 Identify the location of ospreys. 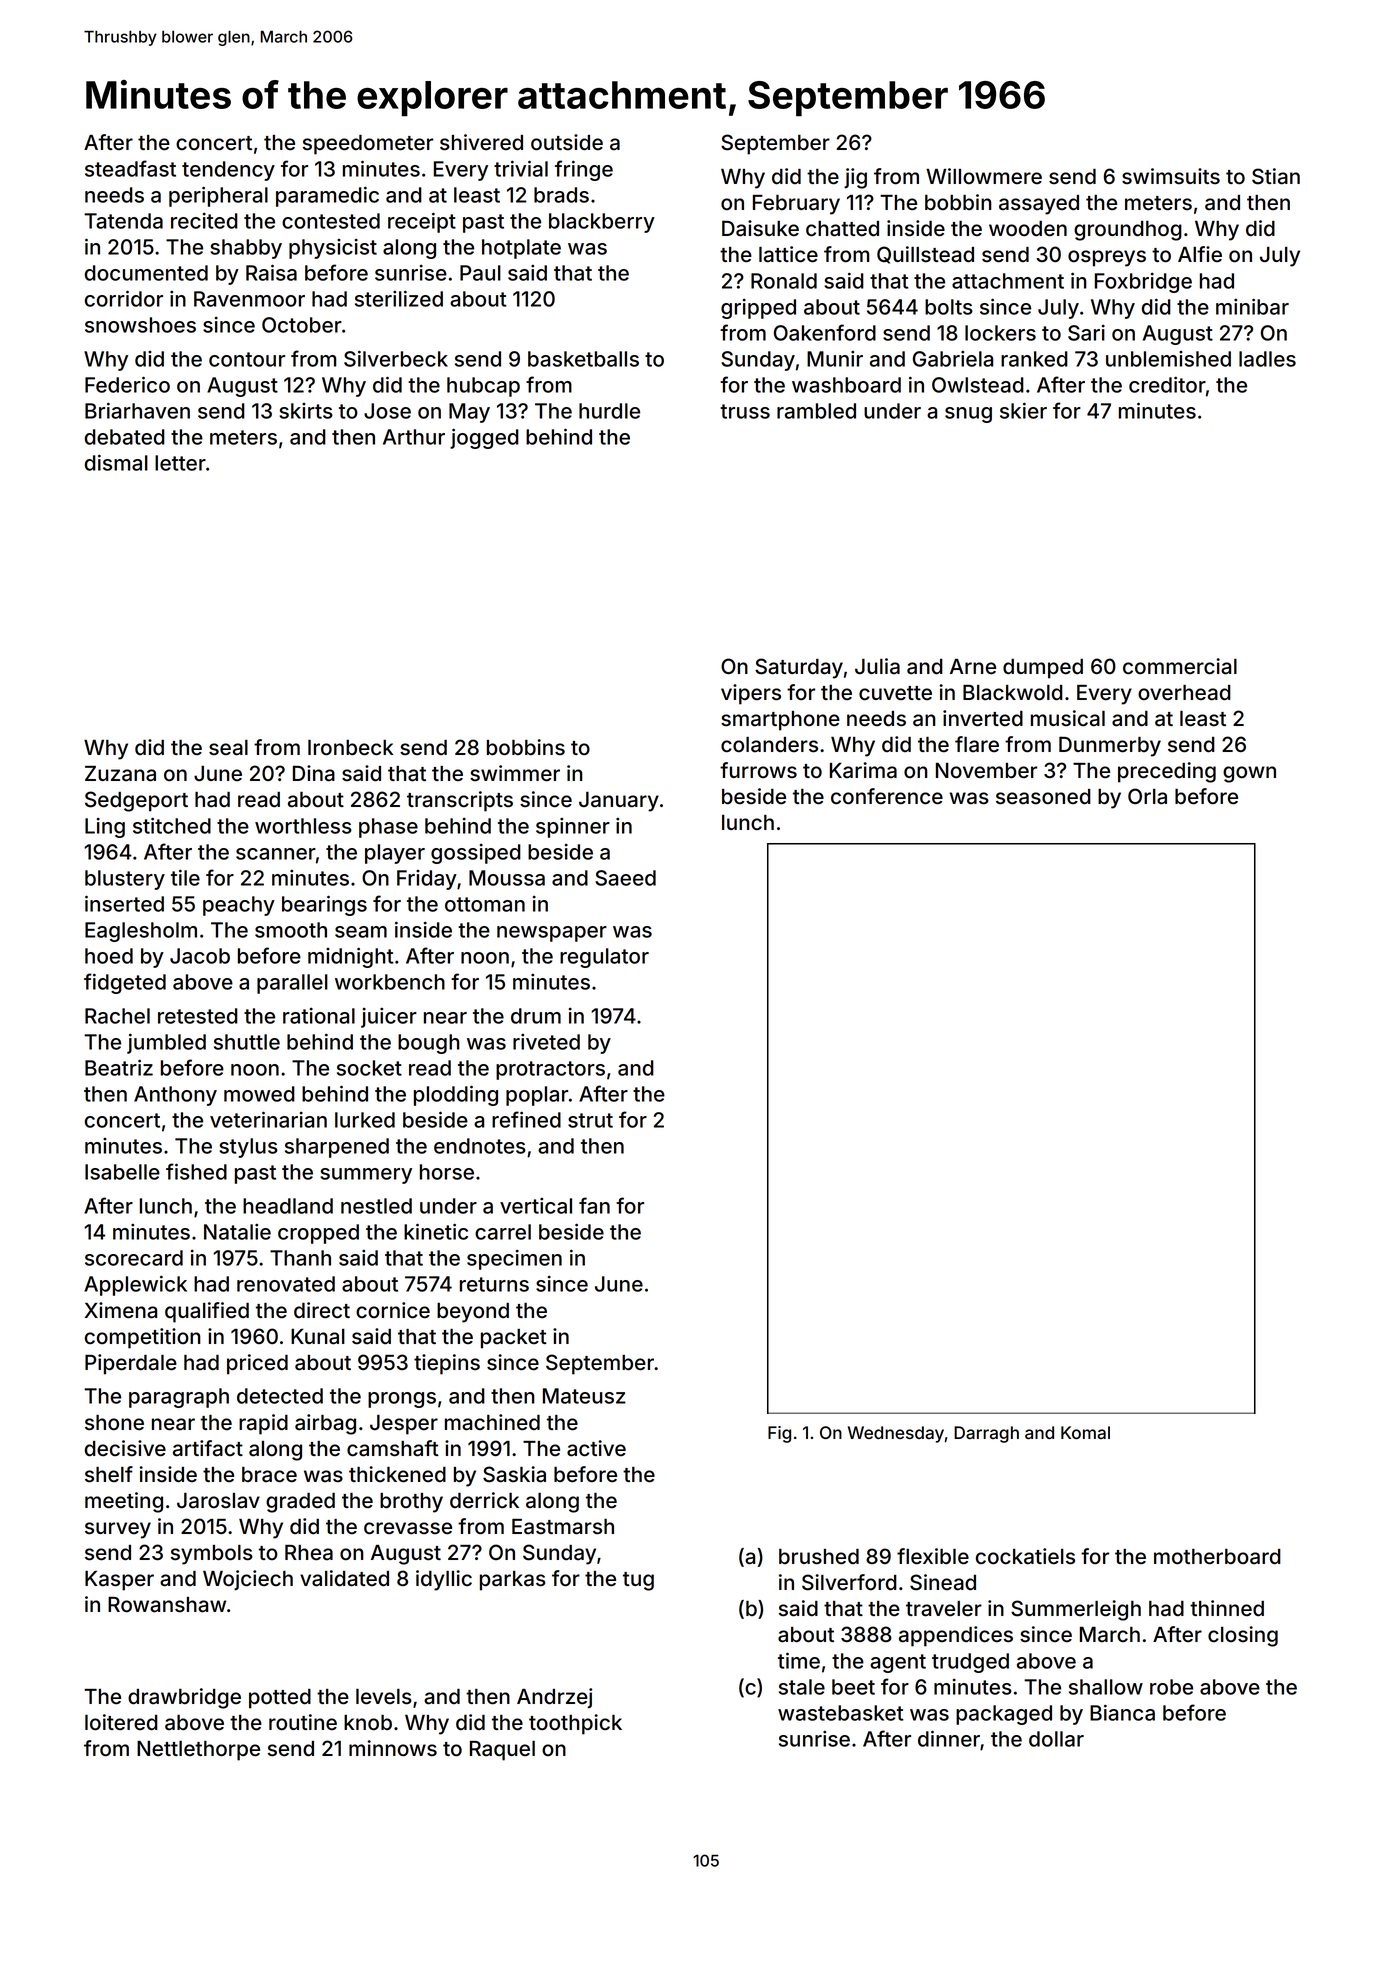
(1107, 258).
